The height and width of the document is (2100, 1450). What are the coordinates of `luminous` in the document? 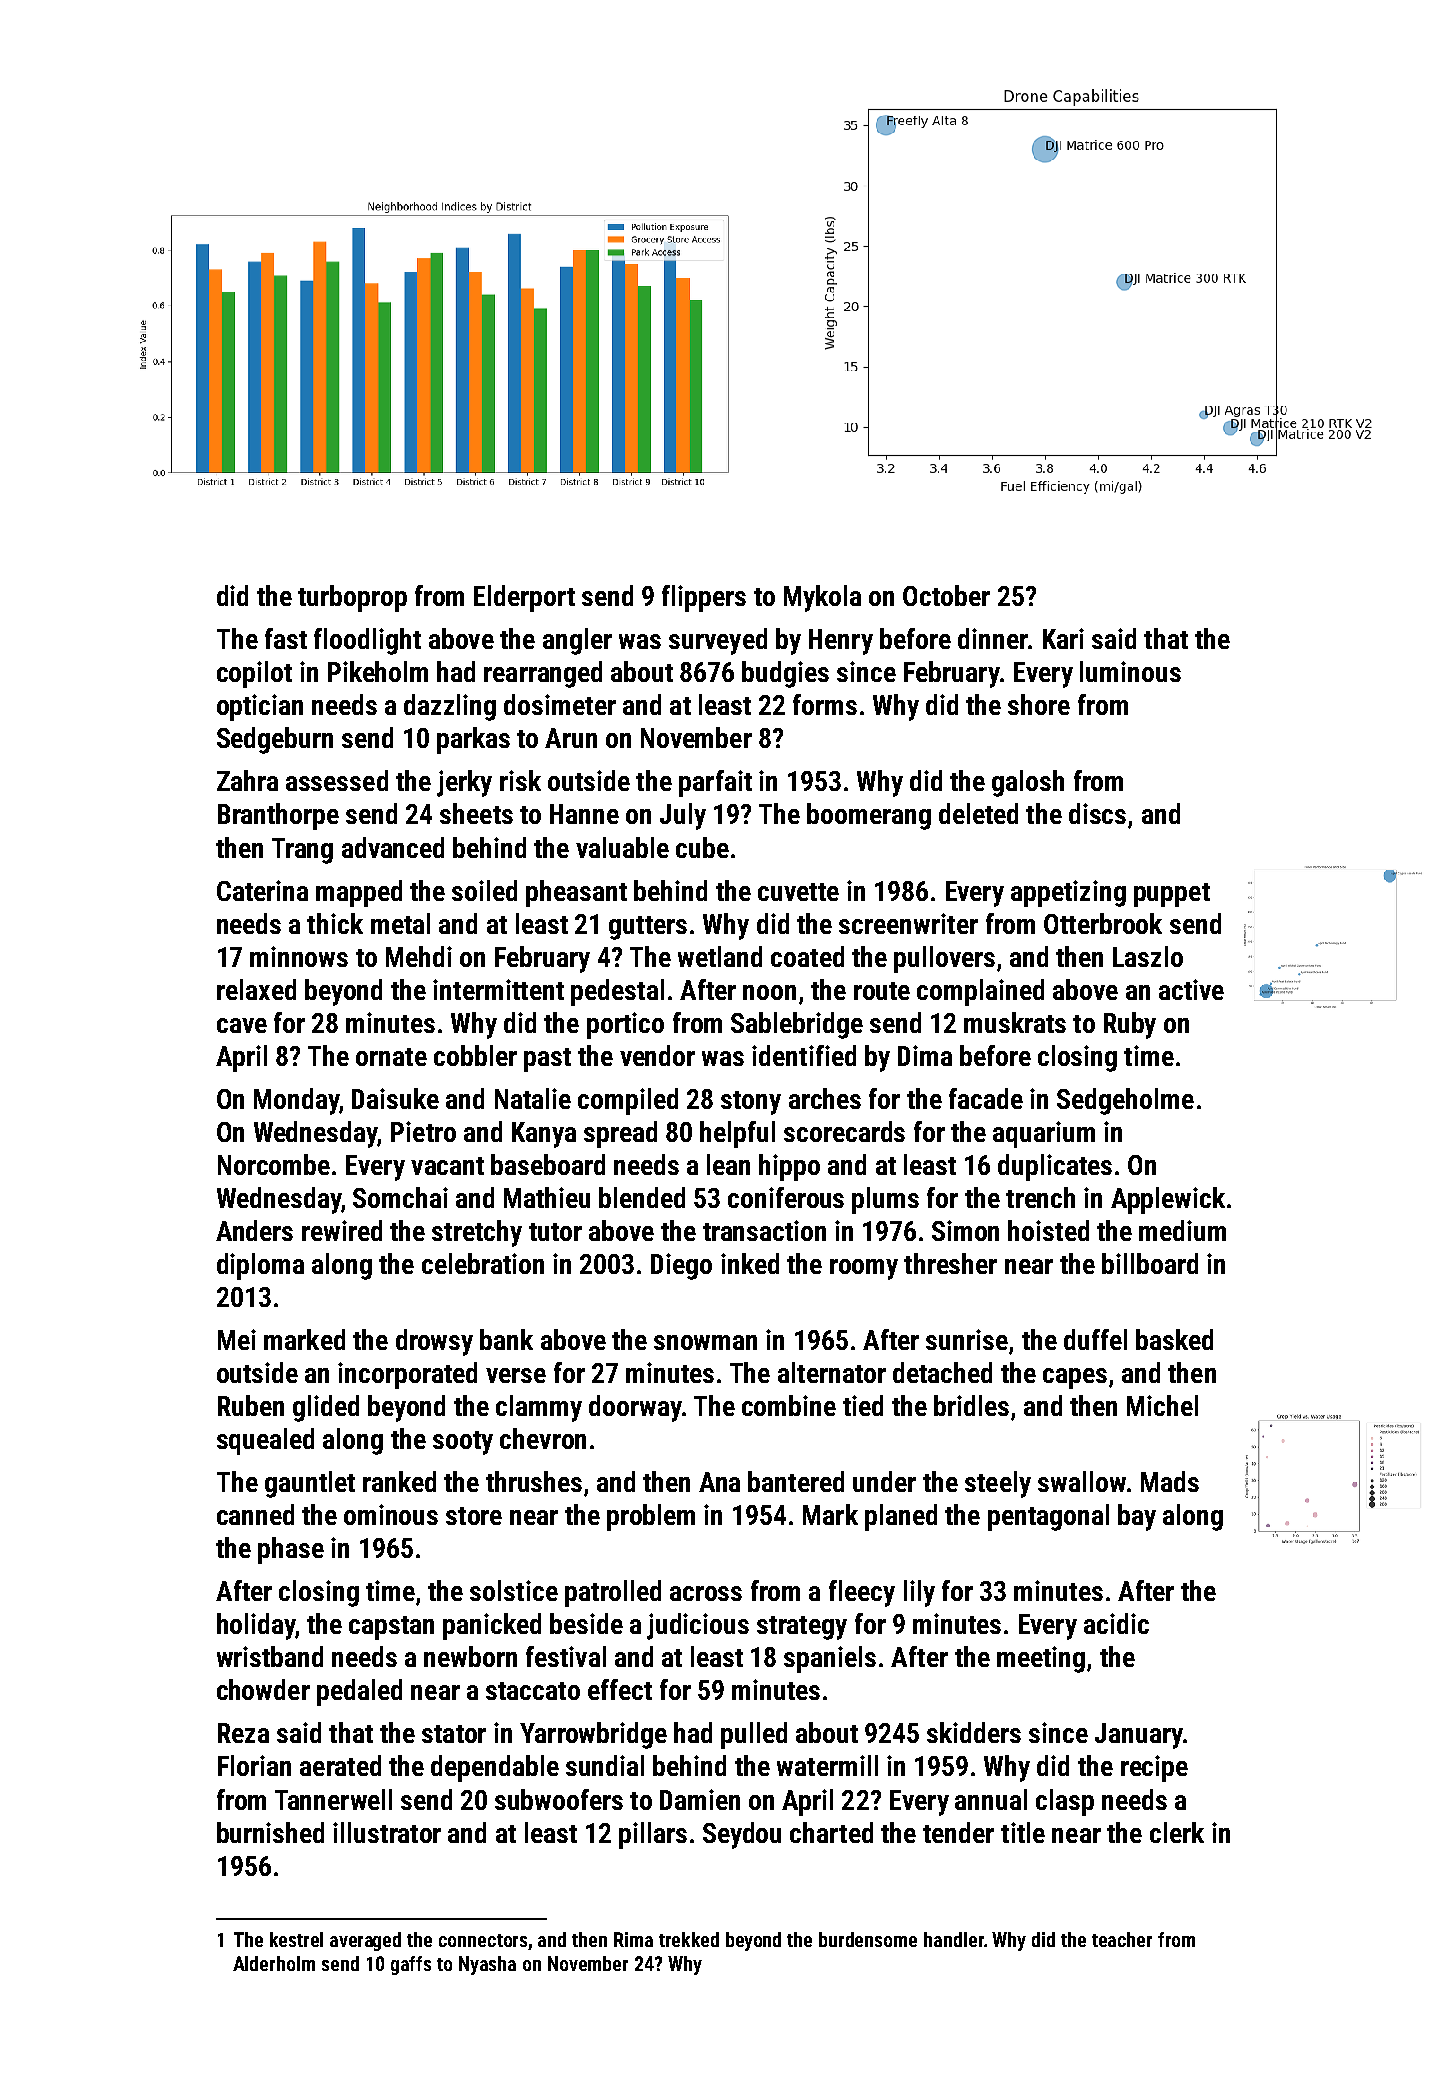 It's located at (1130, 671).
